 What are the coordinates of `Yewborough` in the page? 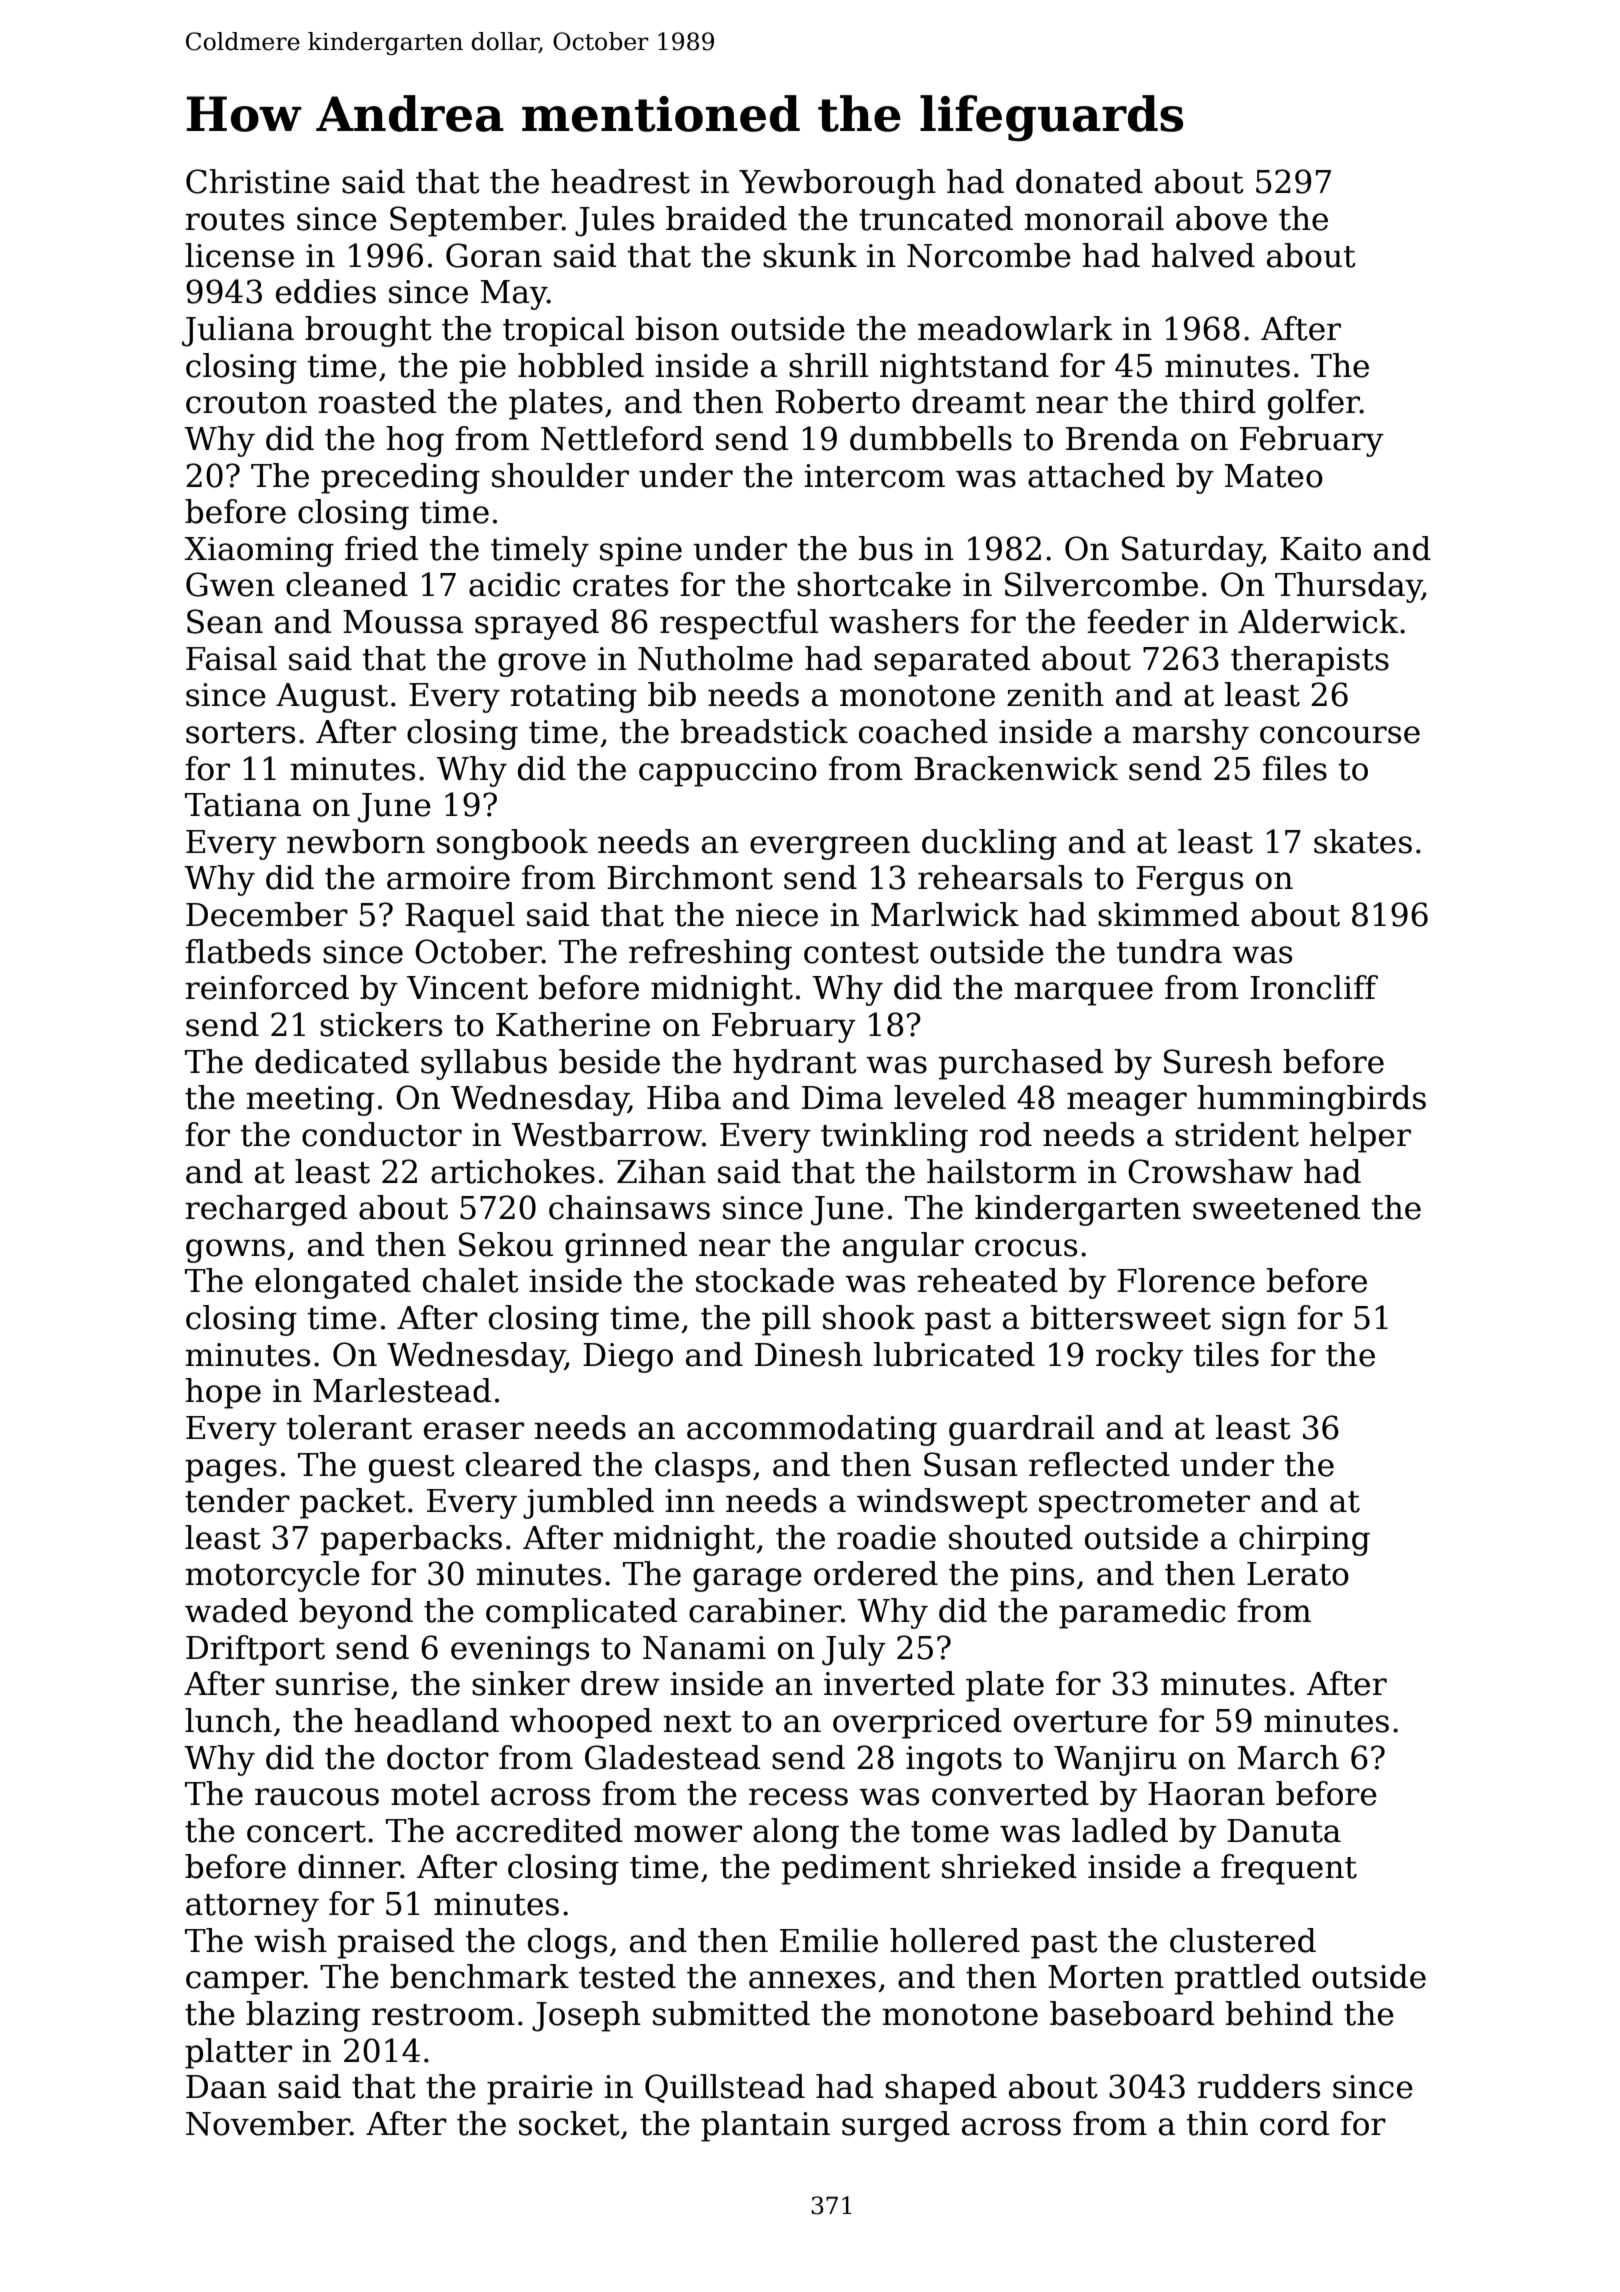 It's located at (837, 184).
